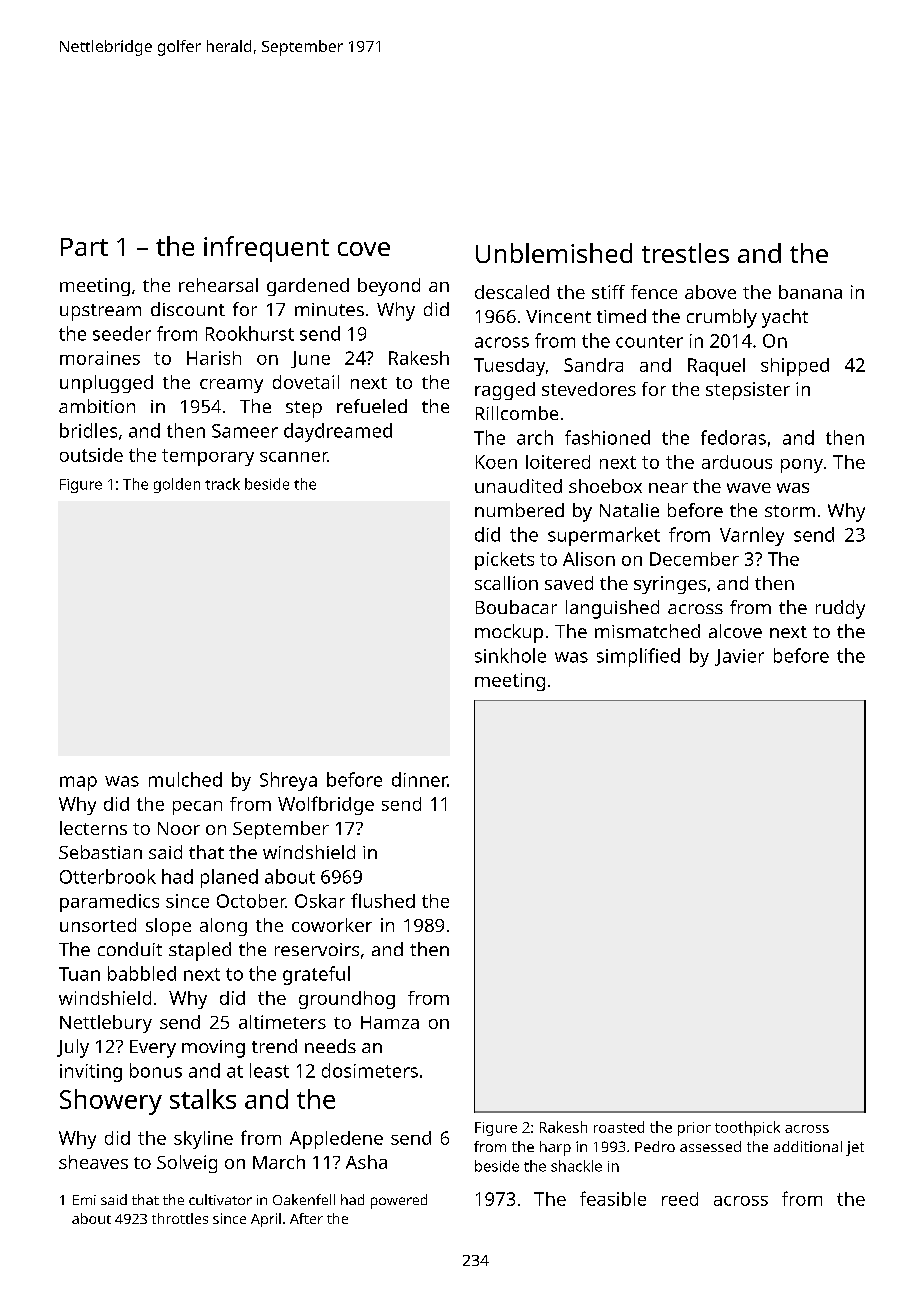 The width and height of the document is (924, 1308). What do you see at coordinates (383, 900) in the document?
I see `flushed` at bounding box center [383, 900].
